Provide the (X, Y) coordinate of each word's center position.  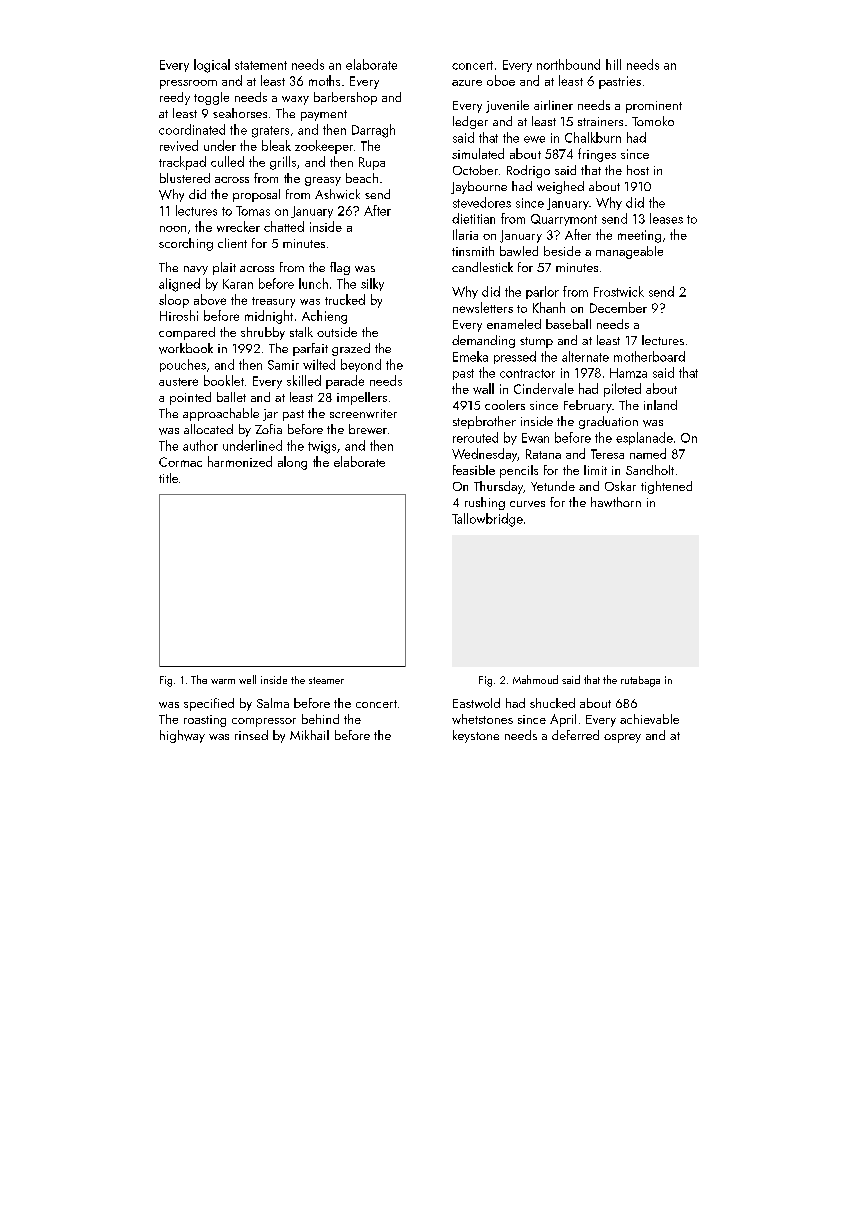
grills (283, 163)
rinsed (251, 735)
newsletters (483, 307)
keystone (476, 736)
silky (372, 284)
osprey (622, 738)
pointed (190, 398)
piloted (622, 390)
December (618, 307)
